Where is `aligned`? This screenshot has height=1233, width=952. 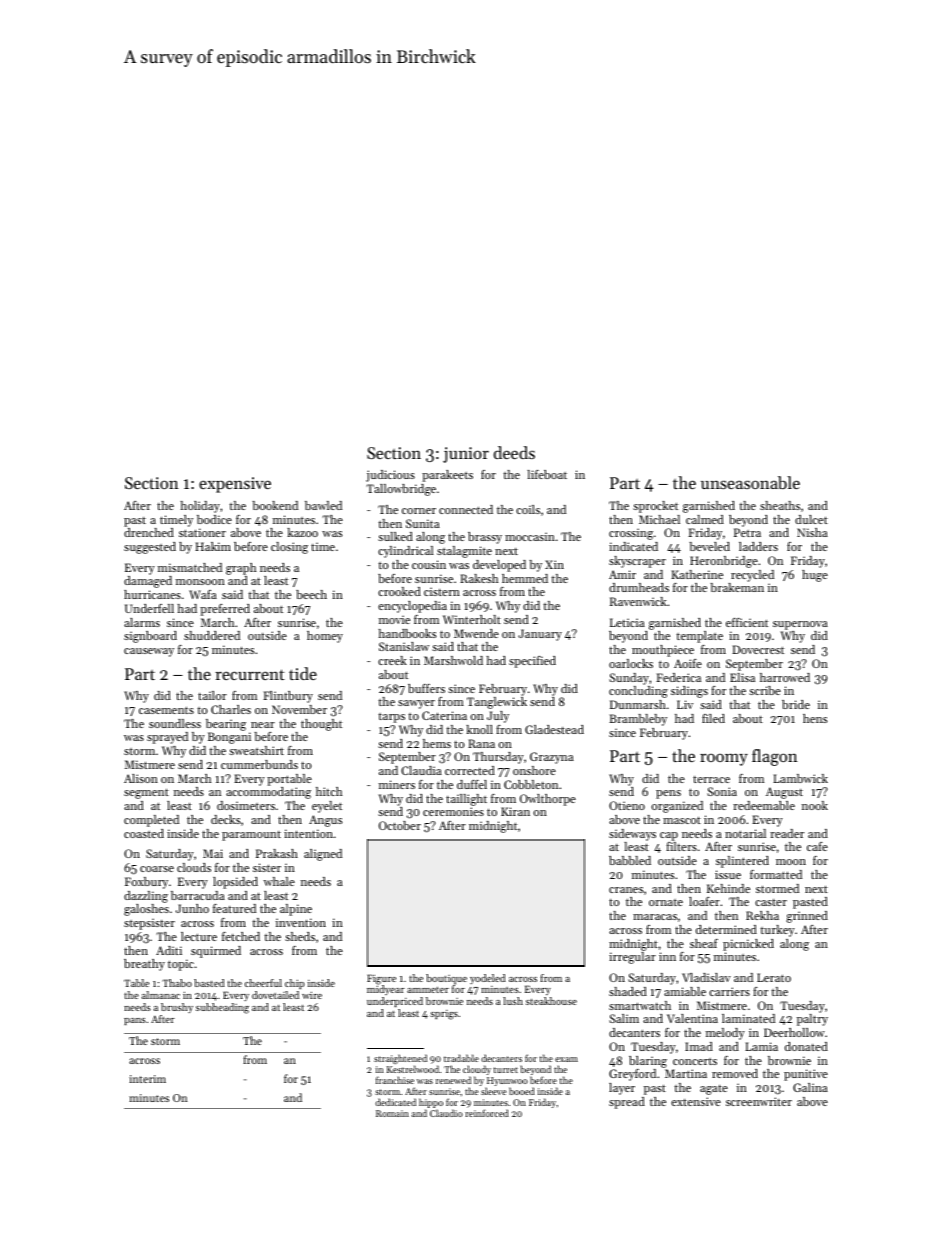
aligned is located at coordinates (323, 855).
